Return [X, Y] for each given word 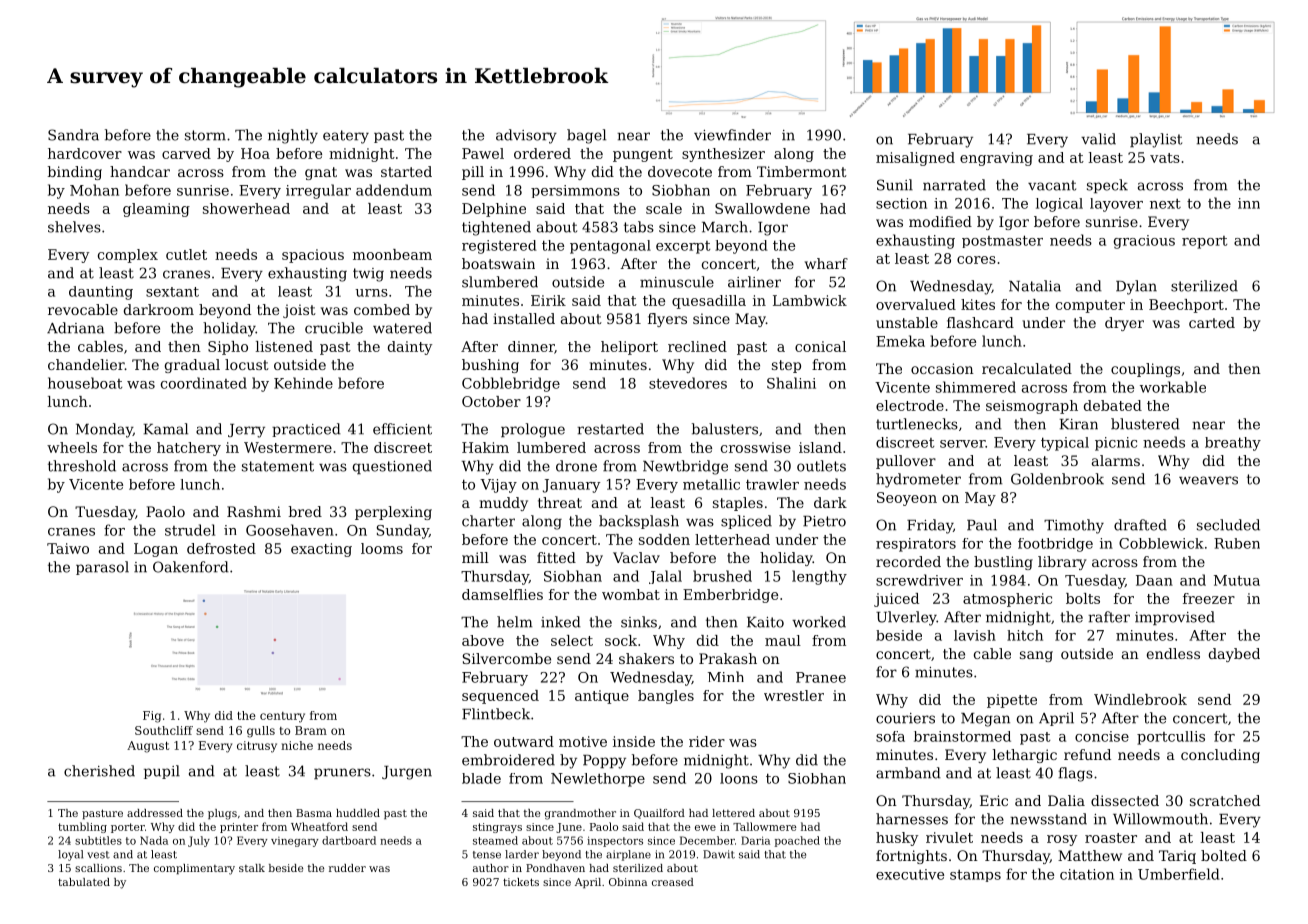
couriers [905, 718]
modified [940, 221]
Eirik [548, 300]
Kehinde [303, 383]
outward [524, 741]
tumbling [82, 827]
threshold [82, 466]
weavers [1208, 480]
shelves [74, 227]
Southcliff [164, 730]
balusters [725, 429]
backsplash [639, 522]
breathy [1233, 444]
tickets [521, 882]
